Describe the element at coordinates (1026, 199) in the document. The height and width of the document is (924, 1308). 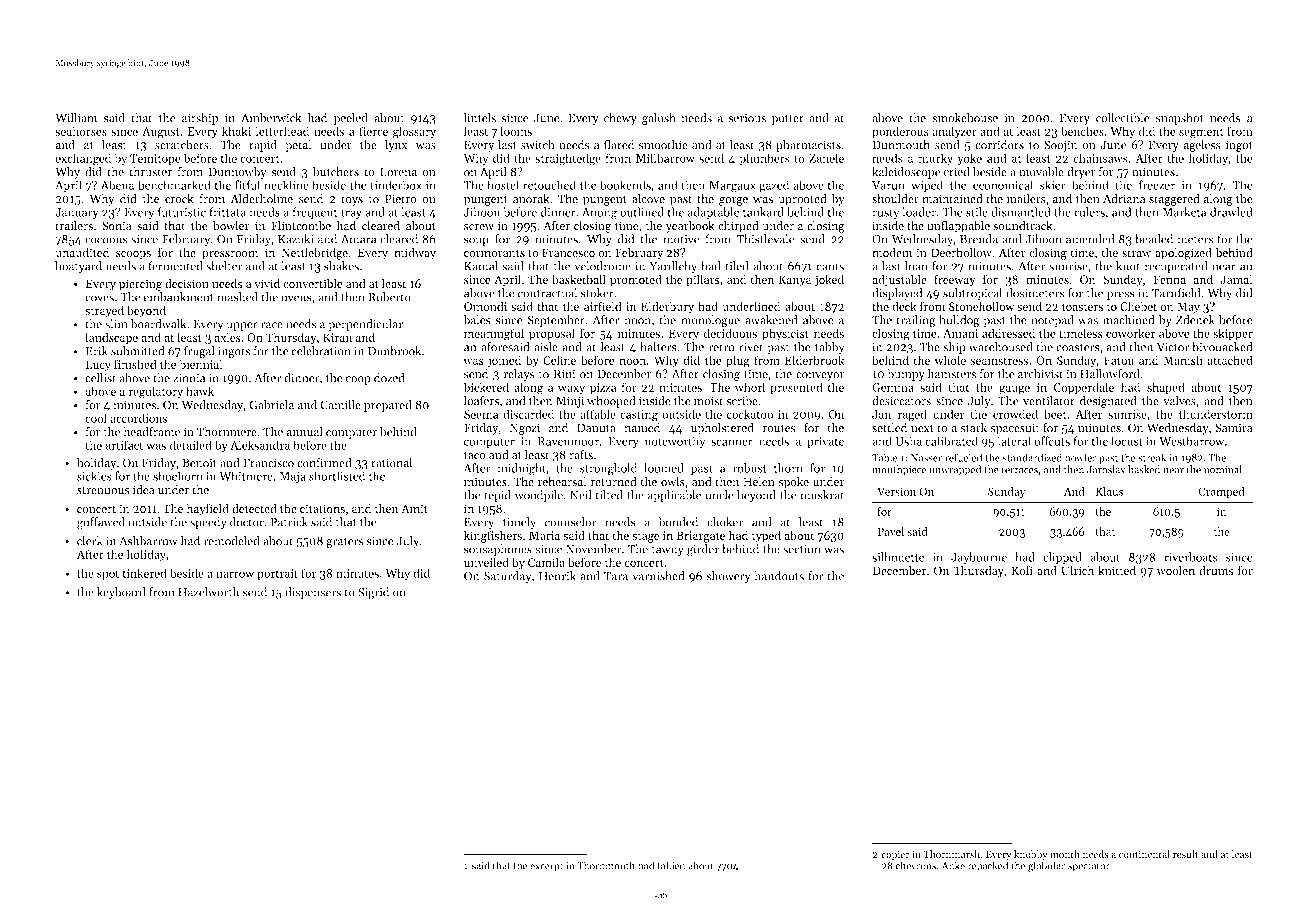
I see `mailers` at that location.
